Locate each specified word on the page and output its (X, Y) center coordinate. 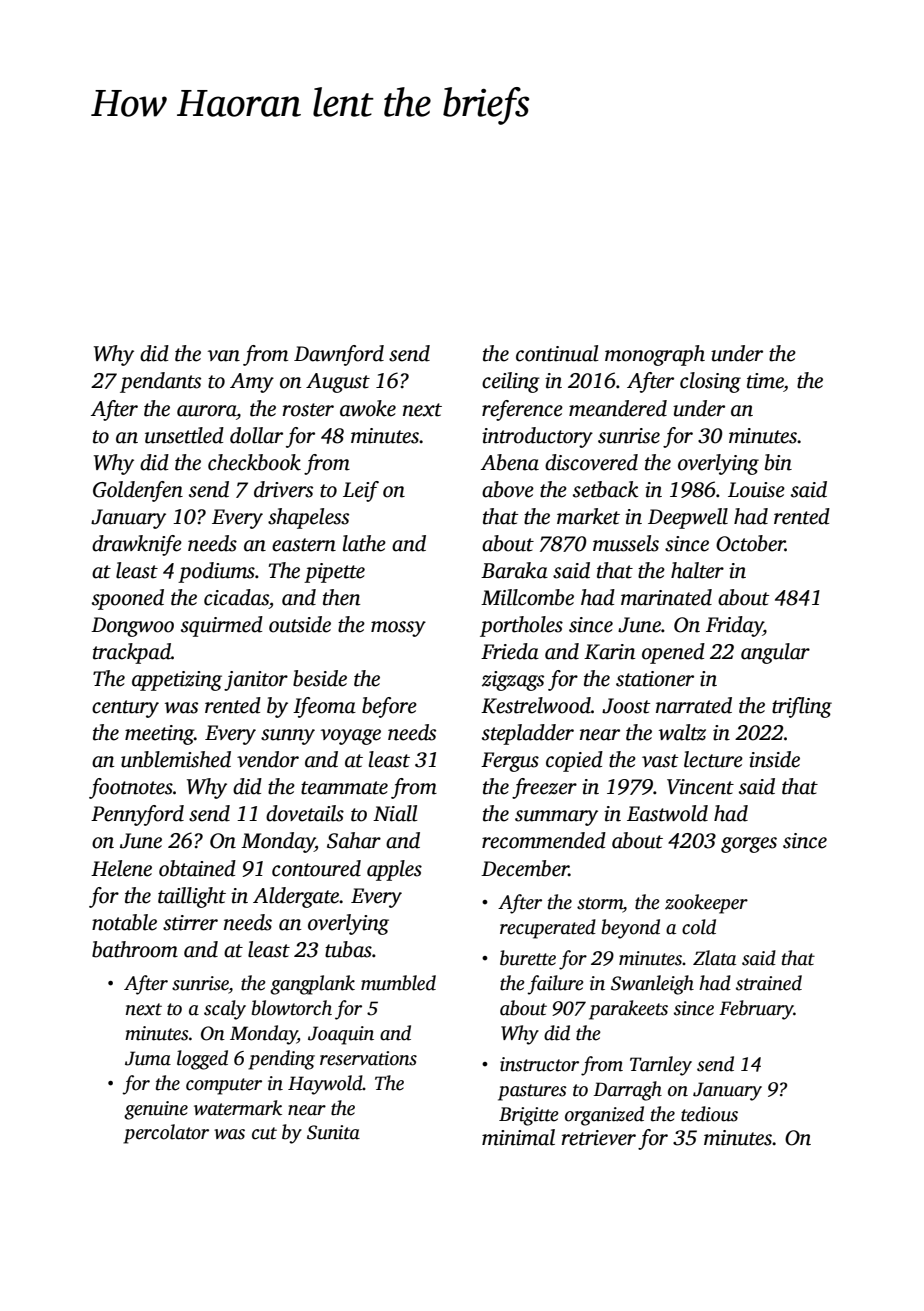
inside (774, 759)
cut (264, 1133)
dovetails (305, 813)
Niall (395, 813)
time (765, 381)
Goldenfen (138, 491)
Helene (121, 868)
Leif (361, 491)
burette (528, 958)
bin (778, 462)
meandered (618, 408)
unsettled (184, 435)
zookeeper (706, 904)
